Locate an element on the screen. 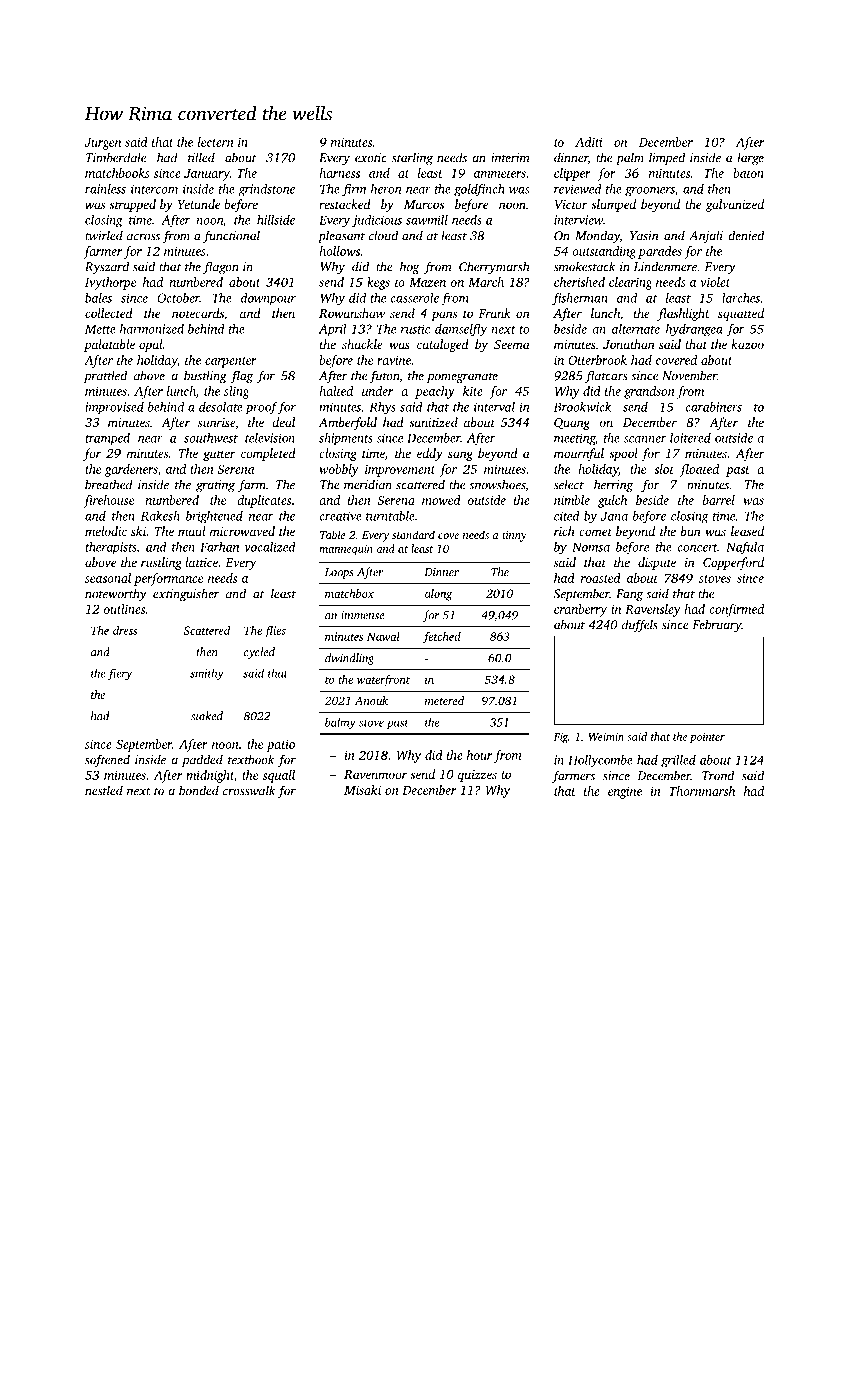 The width and height of the screenshot is (849, 1400). bonded is located at coordinates (199, 790).
